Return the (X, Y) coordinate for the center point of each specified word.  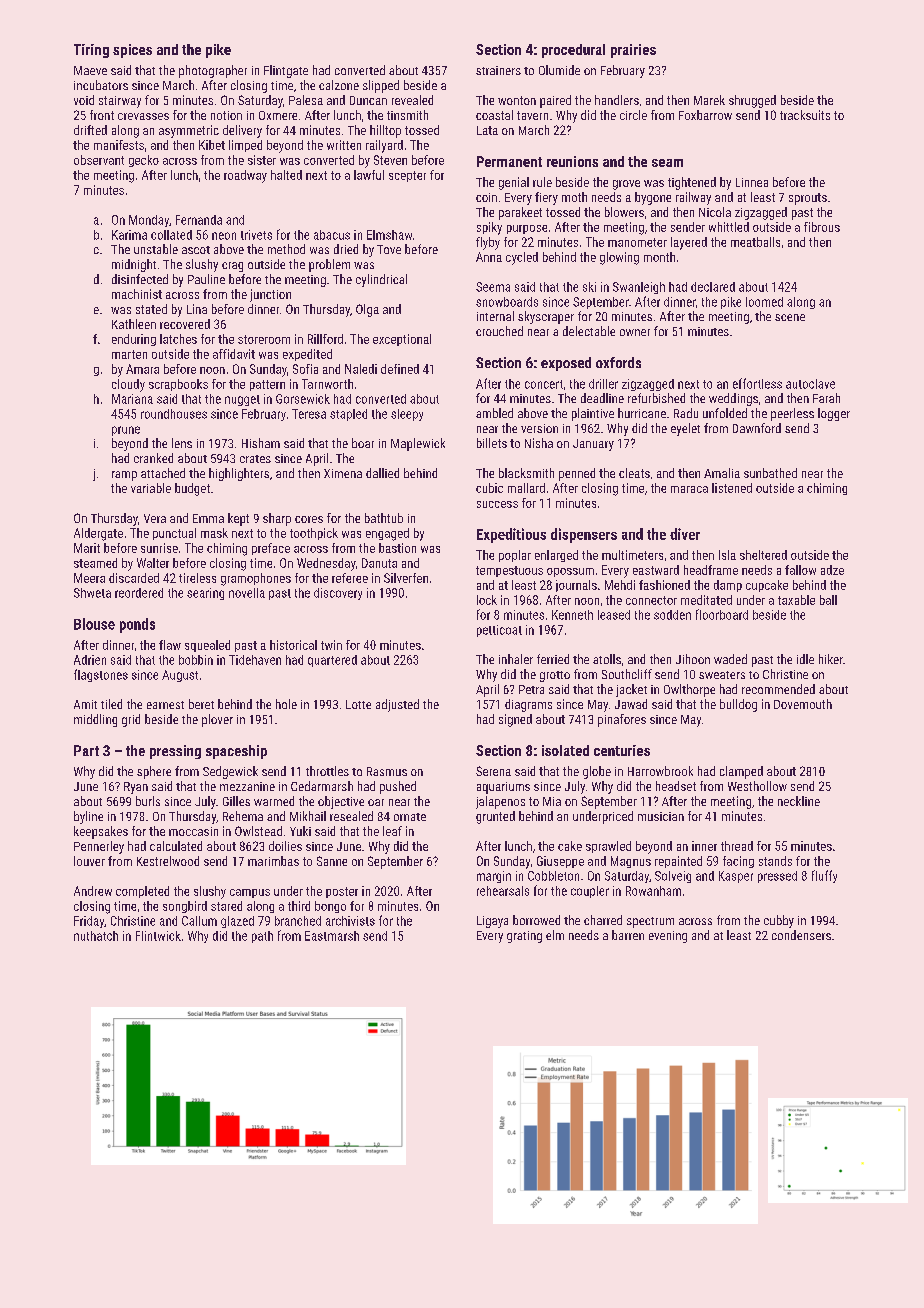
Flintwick (158, 936)
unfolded (725, 413)
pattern (267, 385)
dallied (382, 473)
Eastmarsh (332, 936)
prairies (633, 51)
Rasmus (387, 771)
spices (132, 51)
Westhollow (757, 786)
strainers (498, 70)
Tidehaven (255, 660)
